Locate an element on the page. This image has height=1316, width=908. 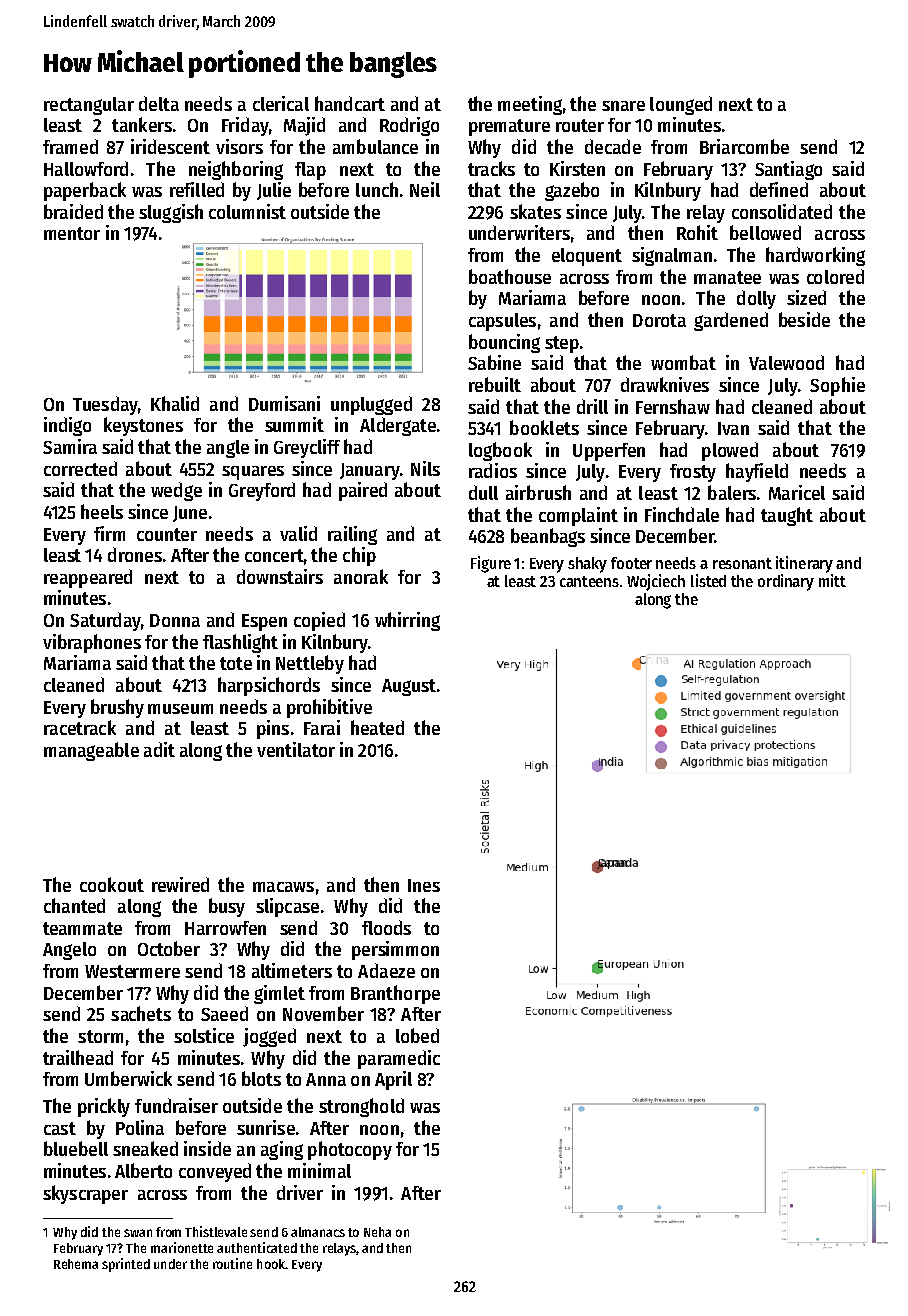
manatee is located at coordinates (727, 277).
